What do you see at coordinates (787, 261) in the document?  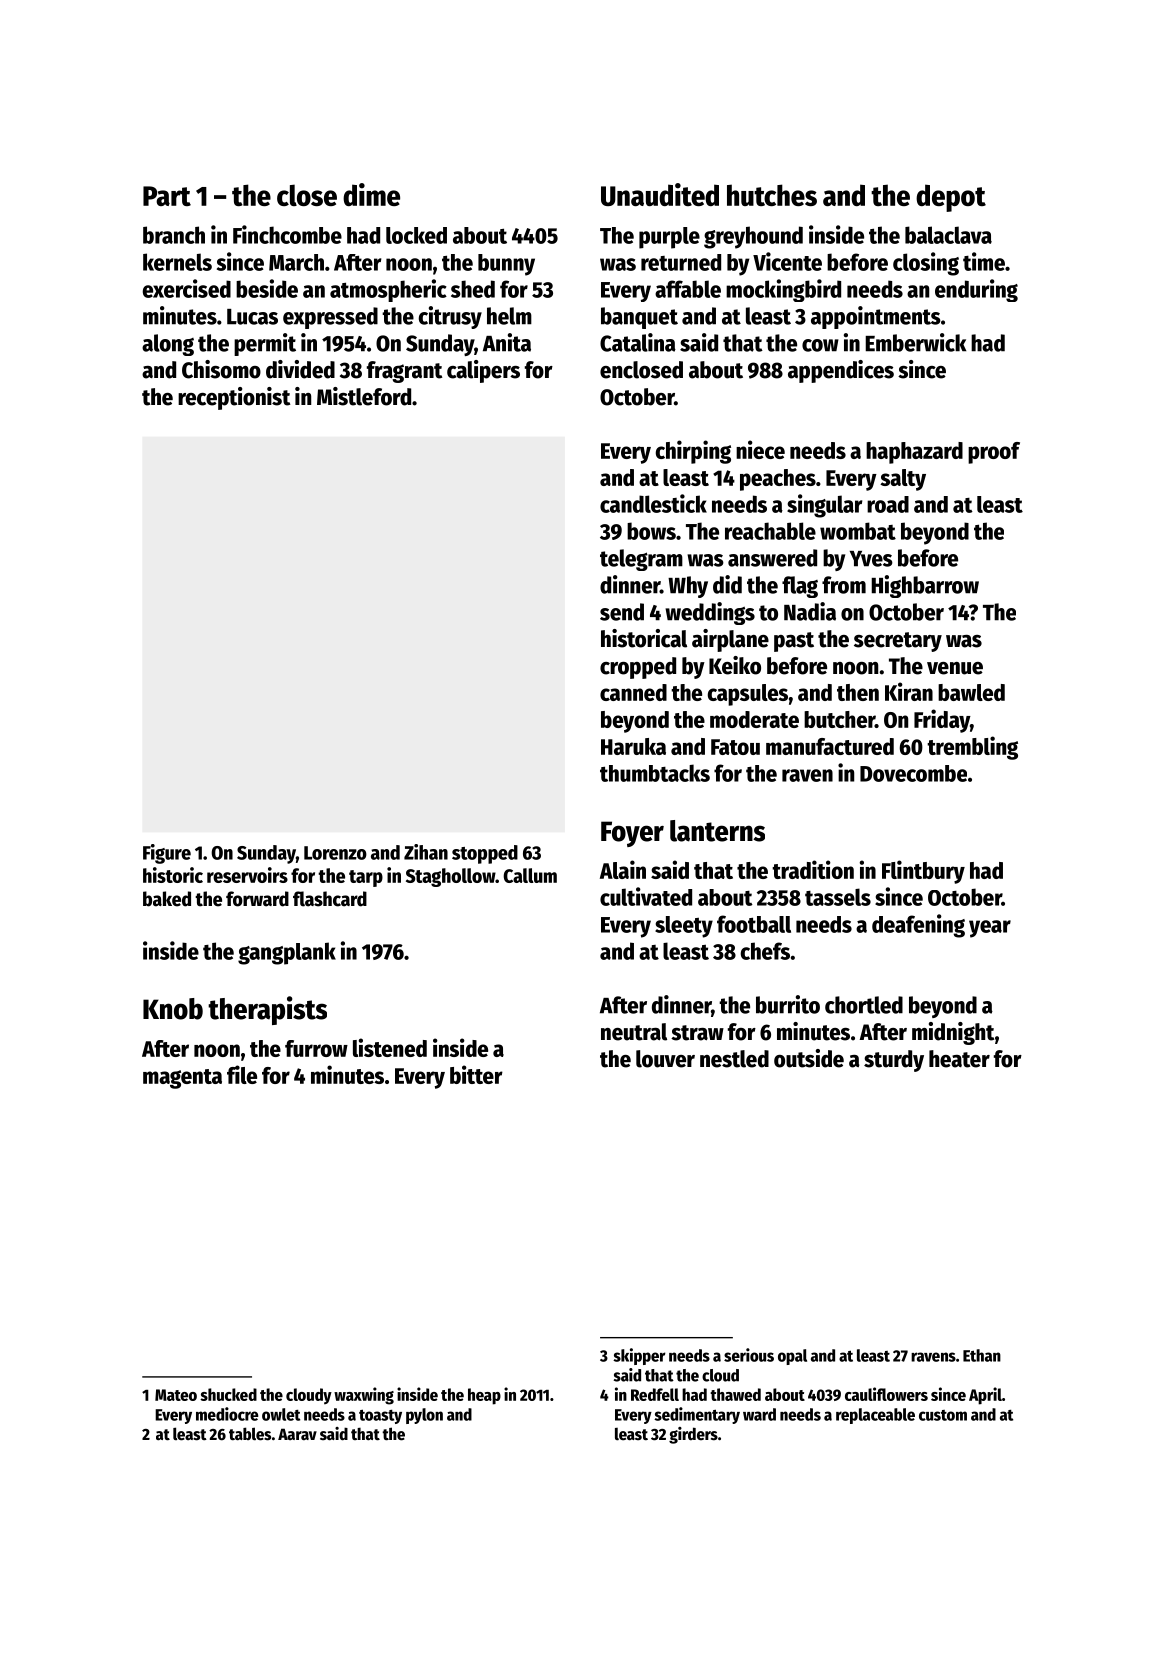 I see `Vicente` at bounding box center [787, 261].
